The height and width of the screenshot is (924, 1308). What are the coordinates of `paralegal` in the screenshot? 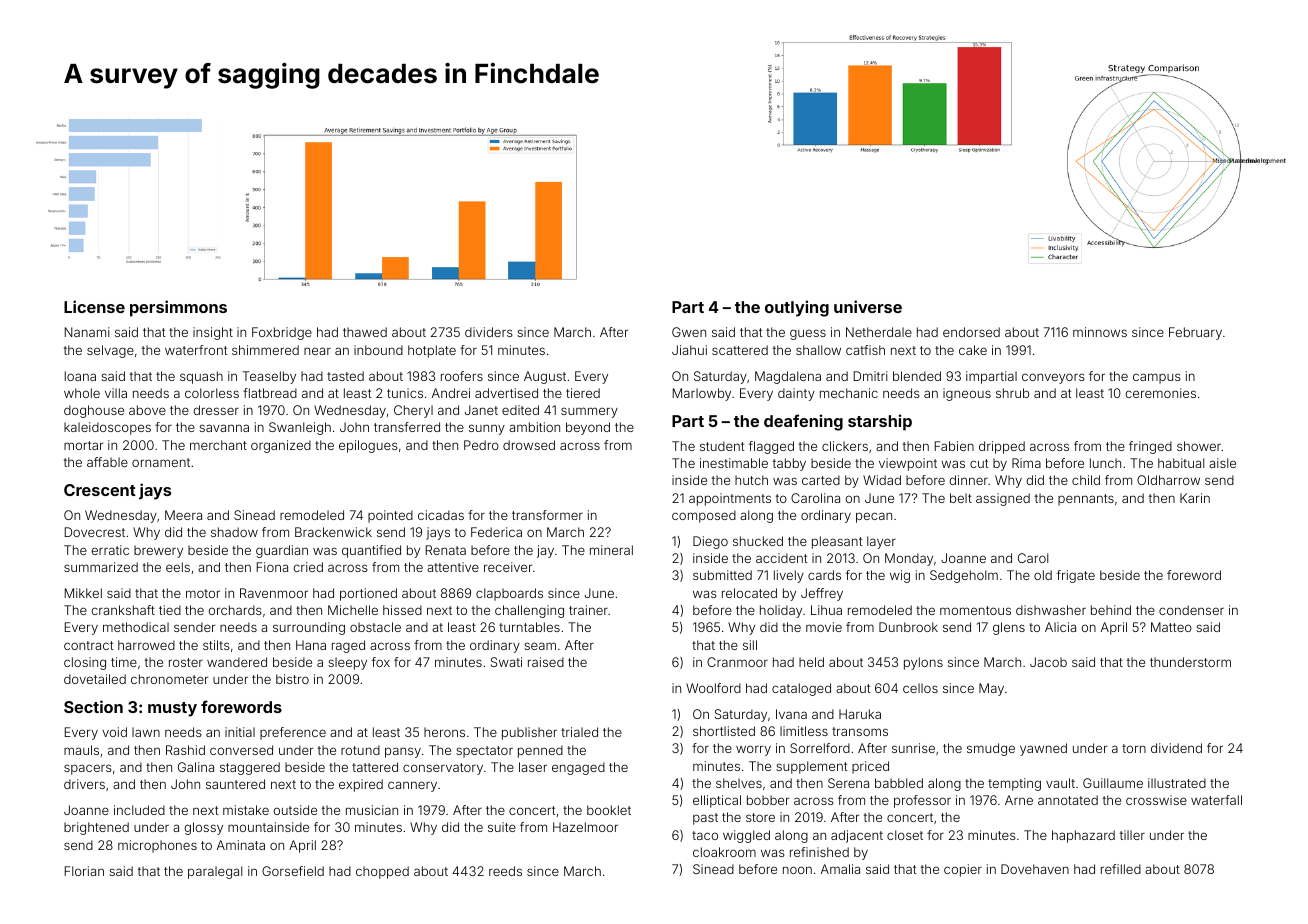 It's located at (215, 872).
